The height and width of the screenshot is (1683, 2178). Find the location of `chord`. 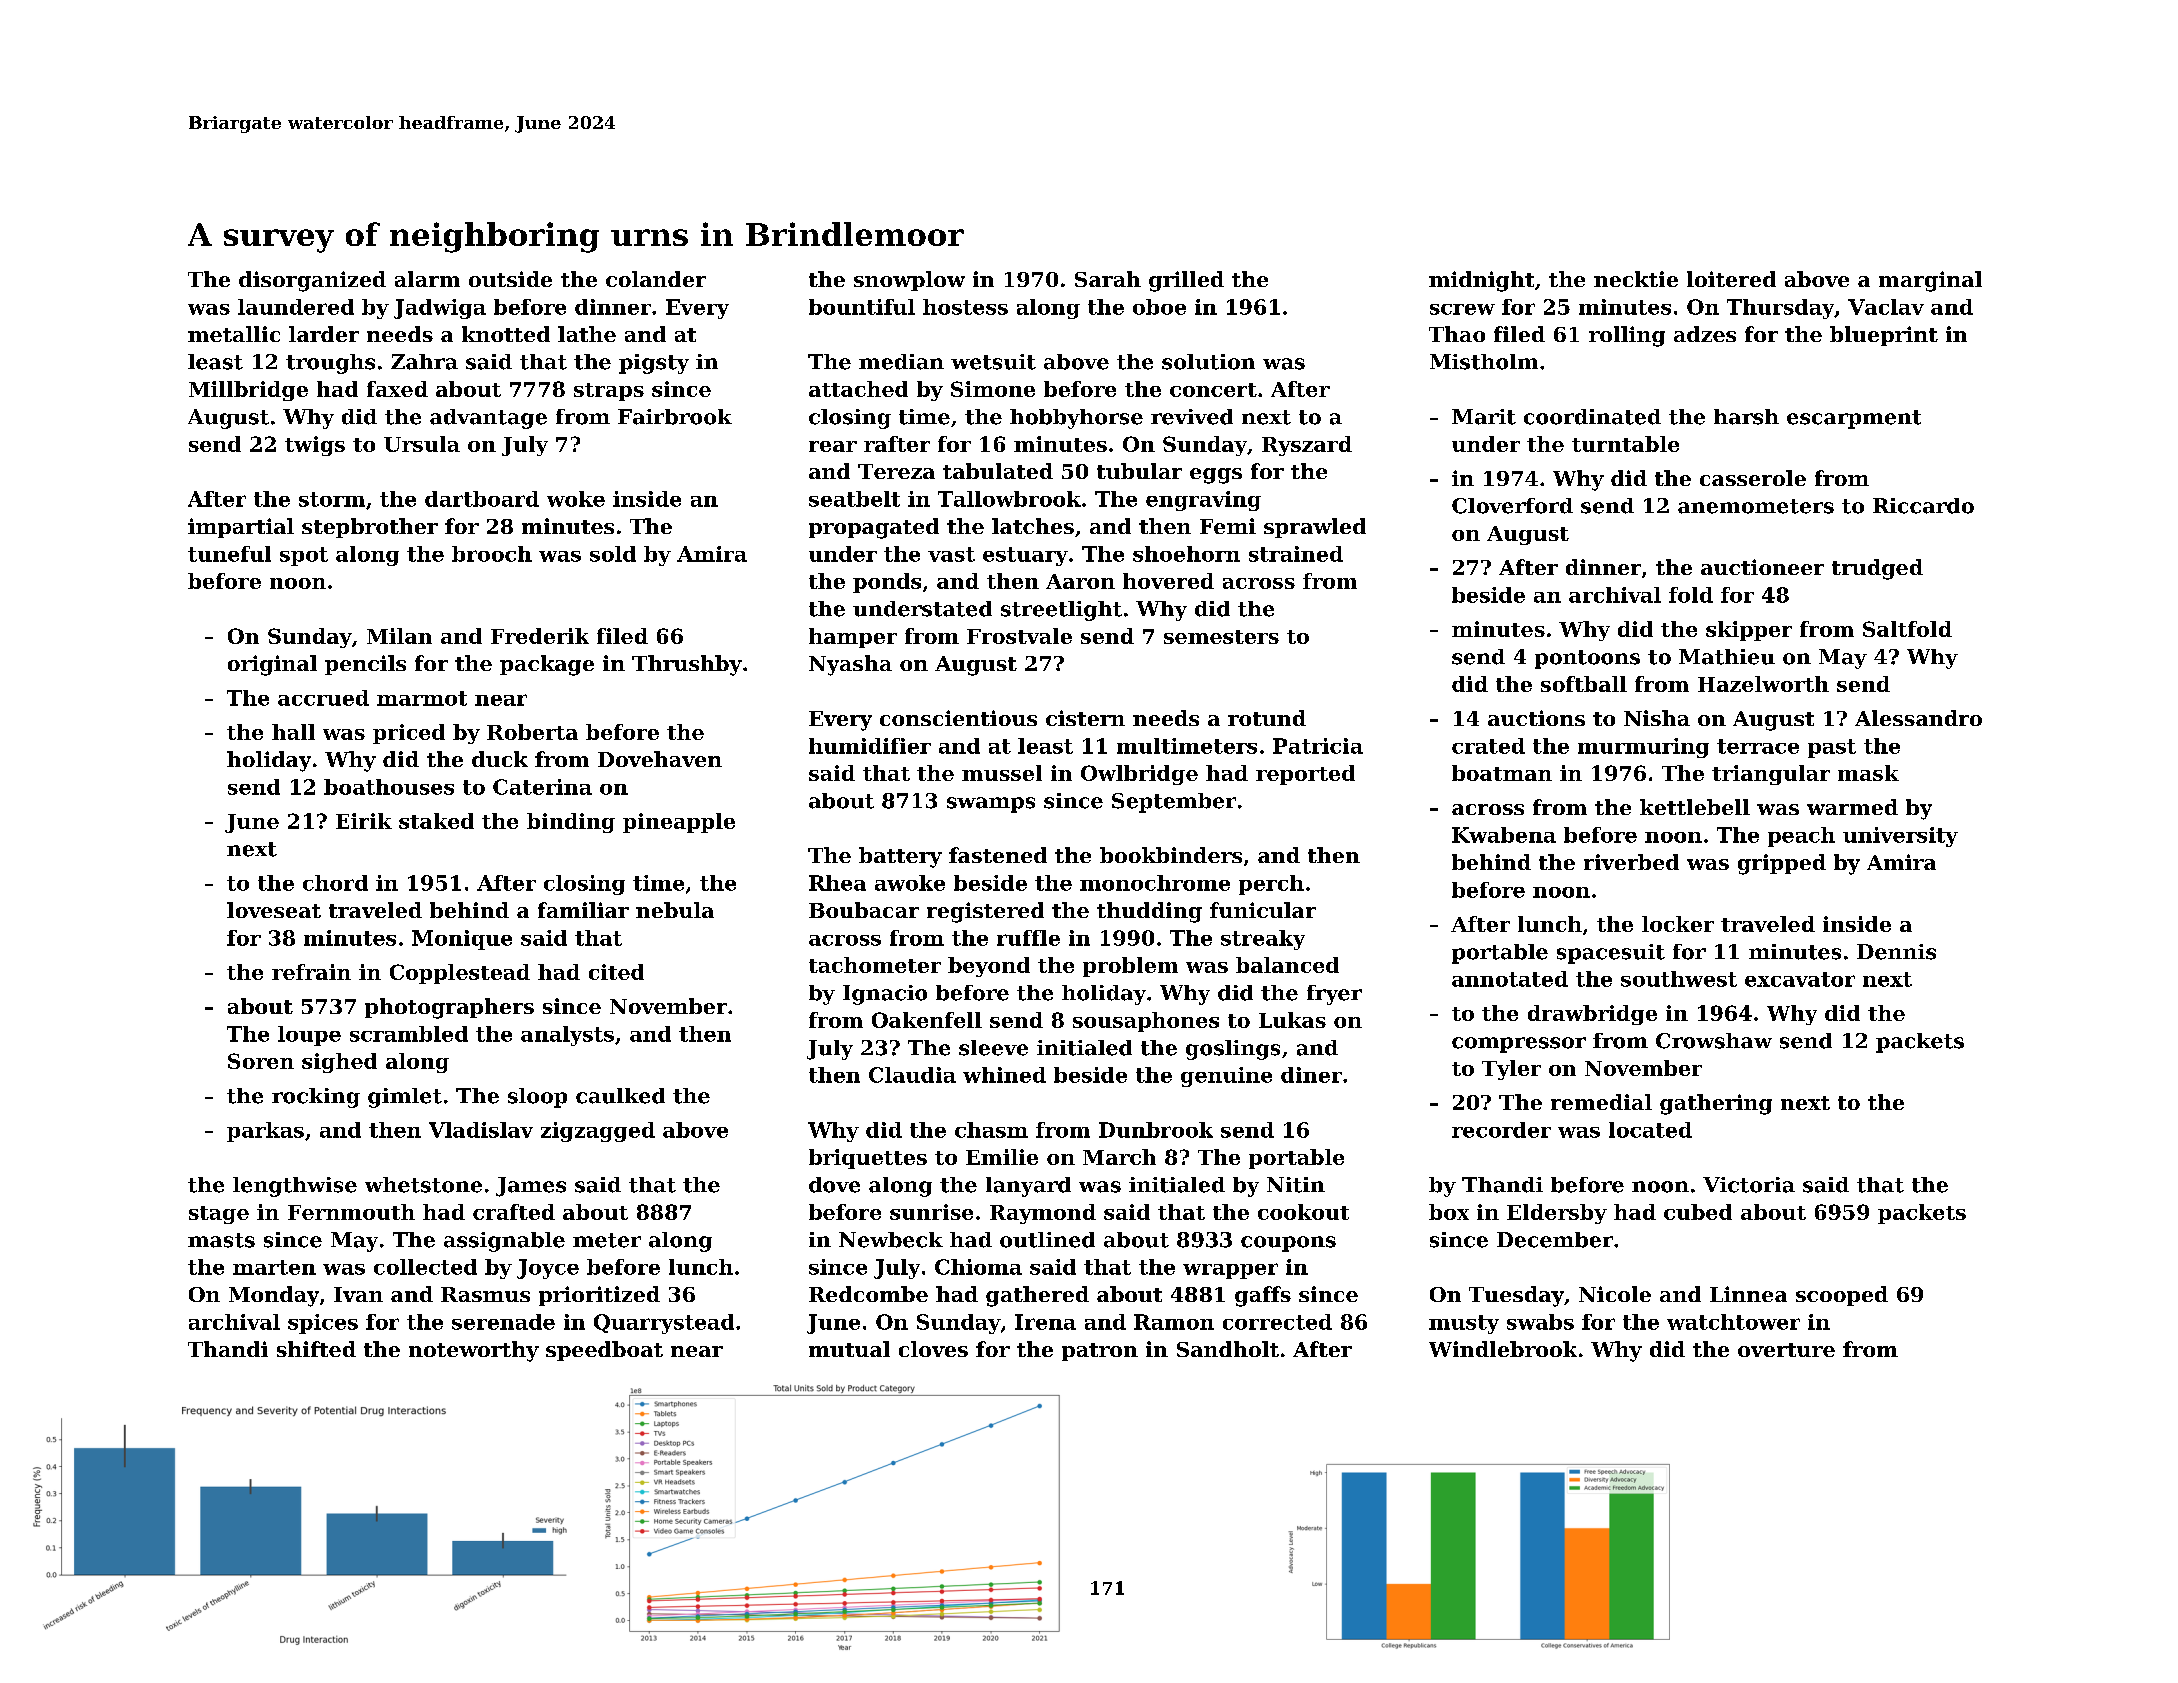

chord is located at coordinates (335, 883).
